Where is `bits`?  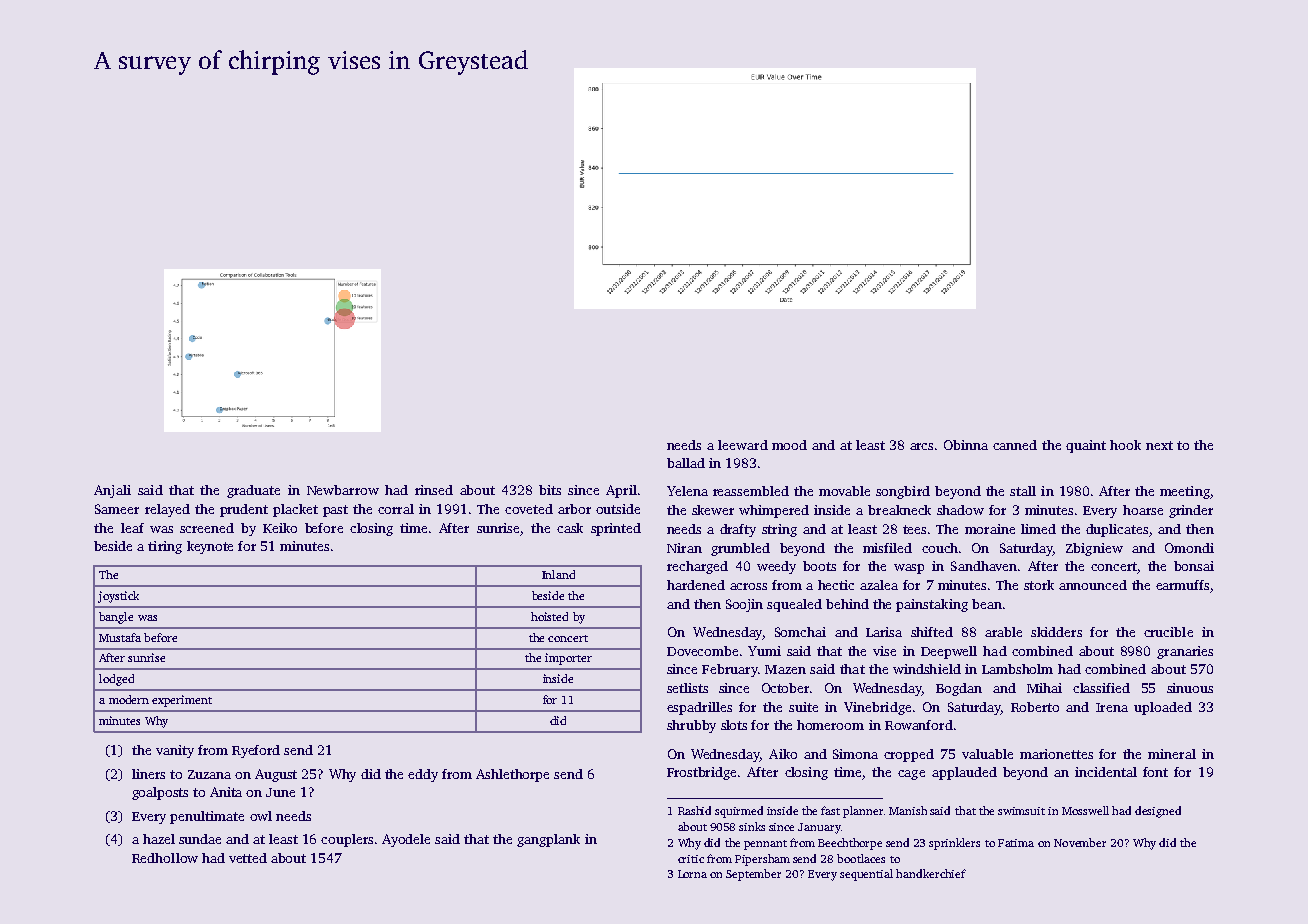 bits is located at coordinates (550, 490).
